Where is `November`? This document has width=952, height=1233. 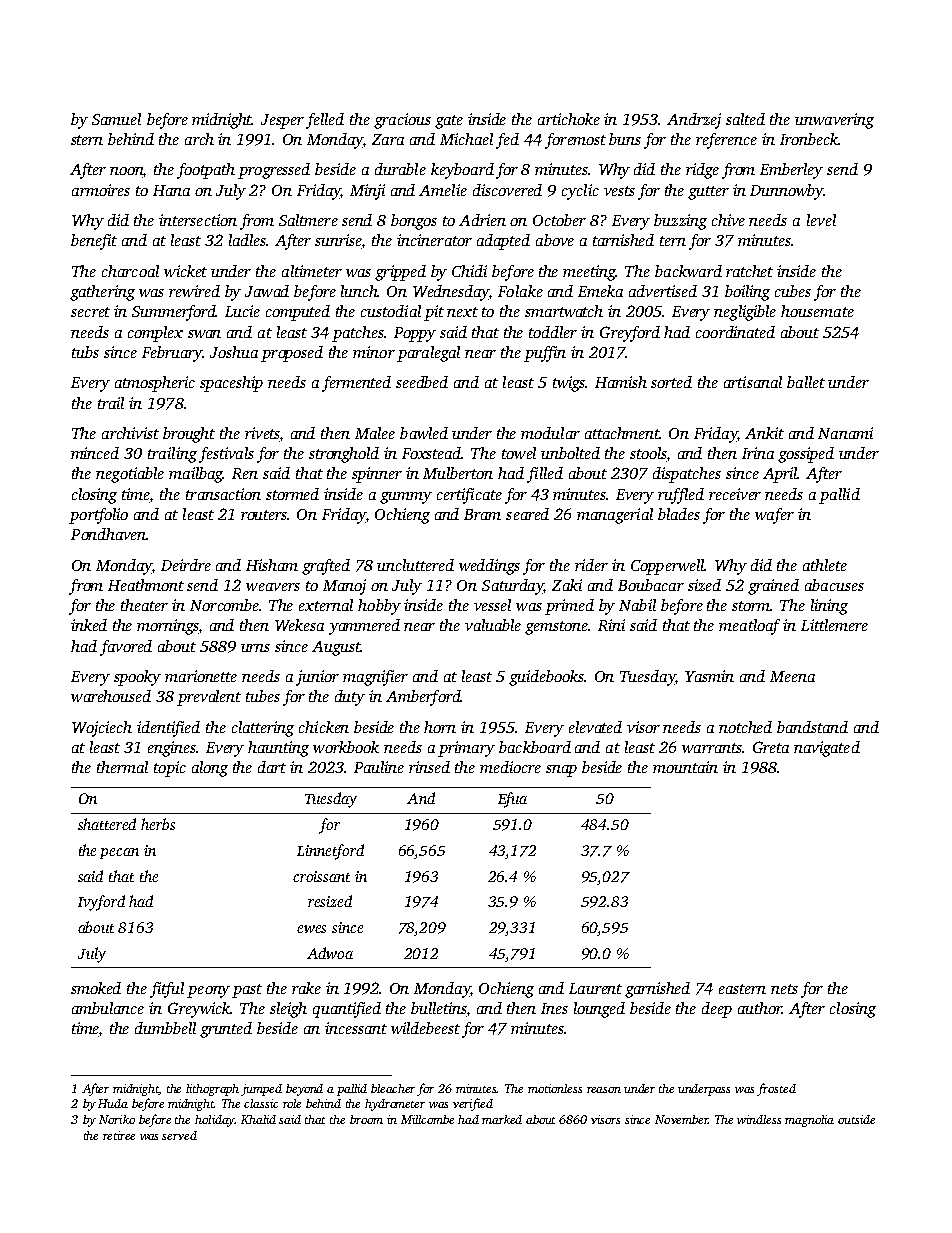 November is located at coordinates (681, 1119).
